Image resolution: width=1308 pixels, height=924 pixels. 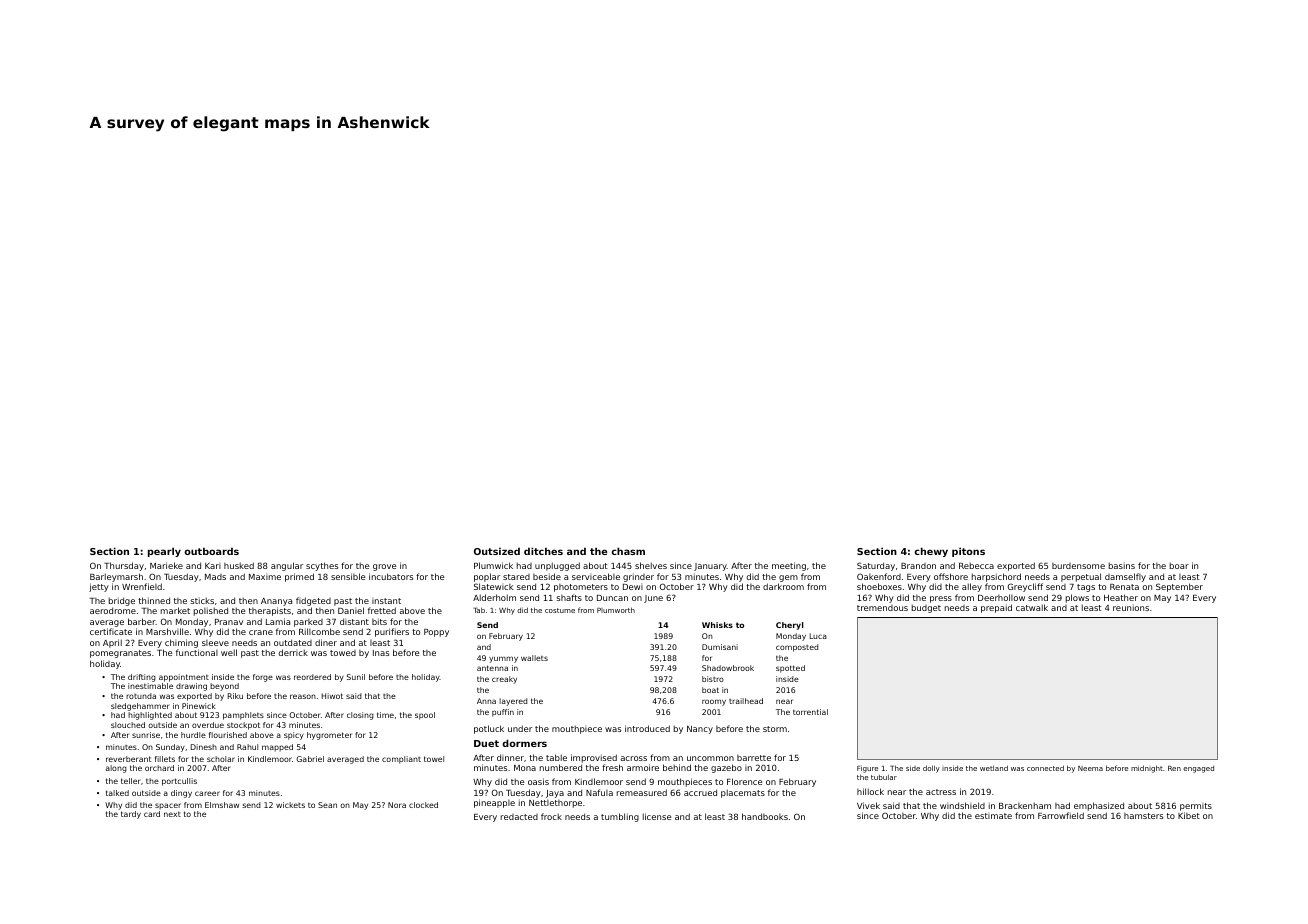 What do you see at coordinates (141, 696) in the screenshot?
I see `rotunda` at bounding box center [141, 696].
